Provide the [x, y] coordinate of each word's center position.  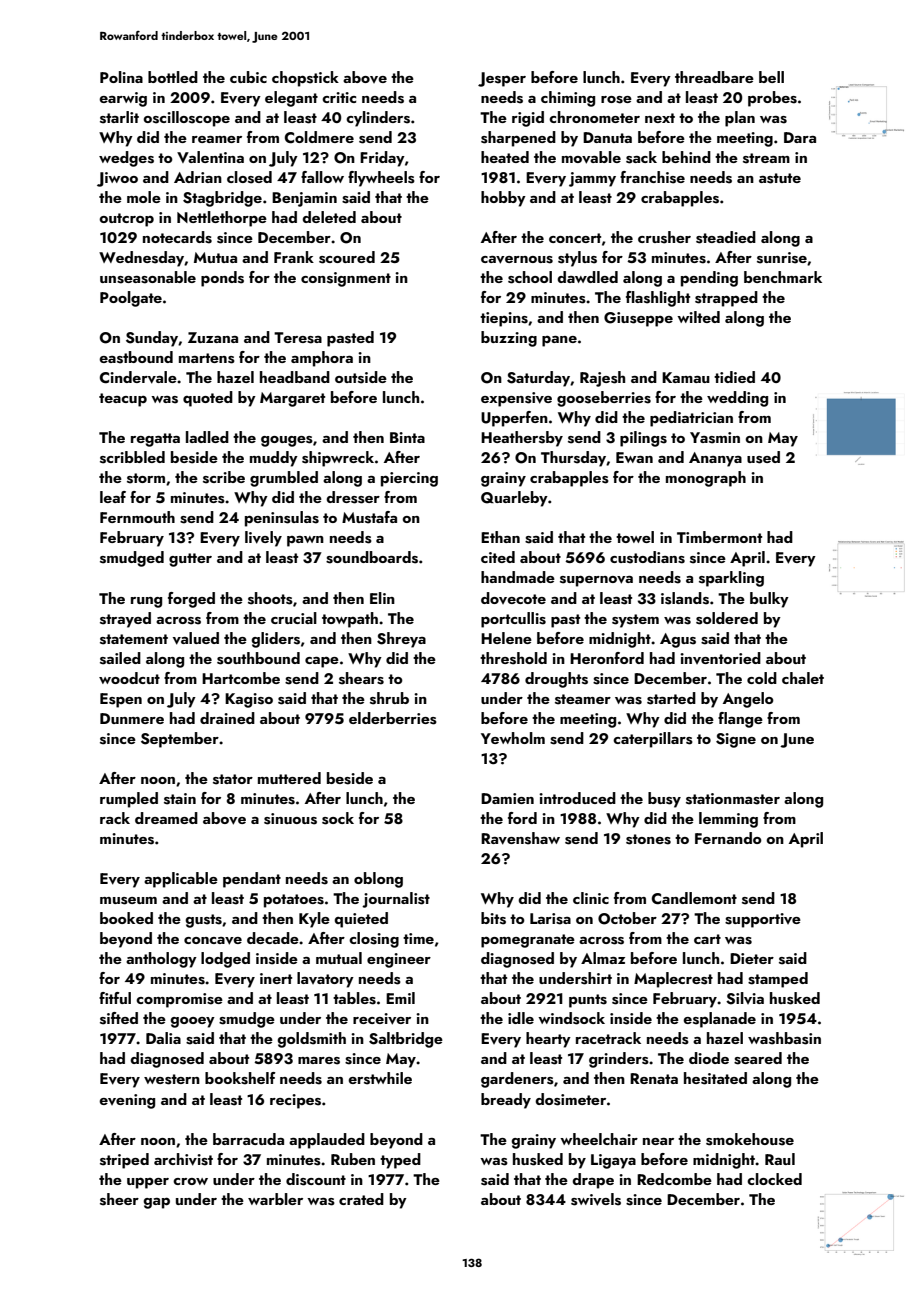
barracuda [248, 1139]
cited [498, 557]
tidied [734, 377]
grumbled [284, 479]
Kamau [686, 377]
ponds [222, 279]
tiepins [504, 319]
